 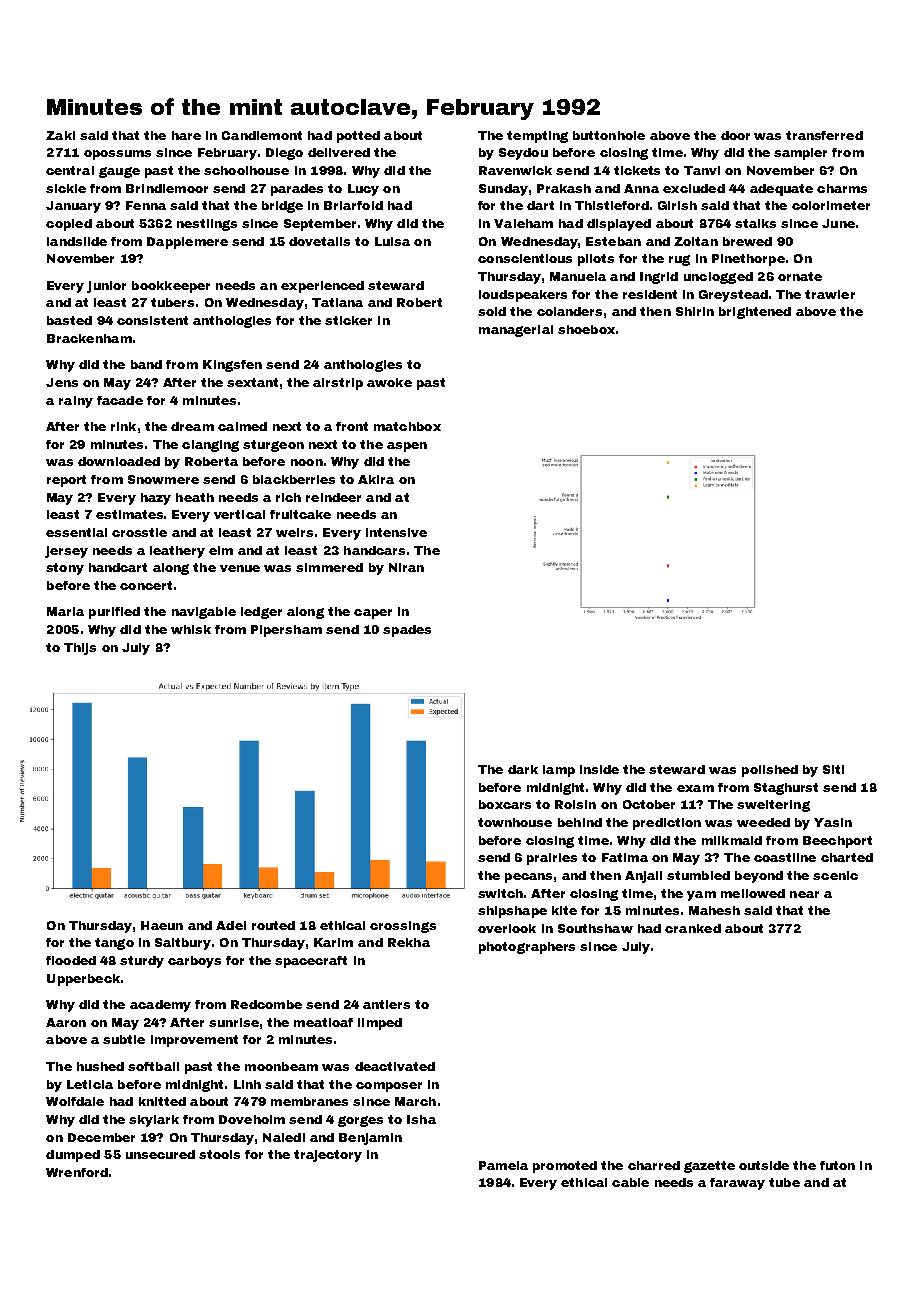 What do you see at coordinates (755, 223) in the document?
I see `stalks` at bounding box center [755, 223].
